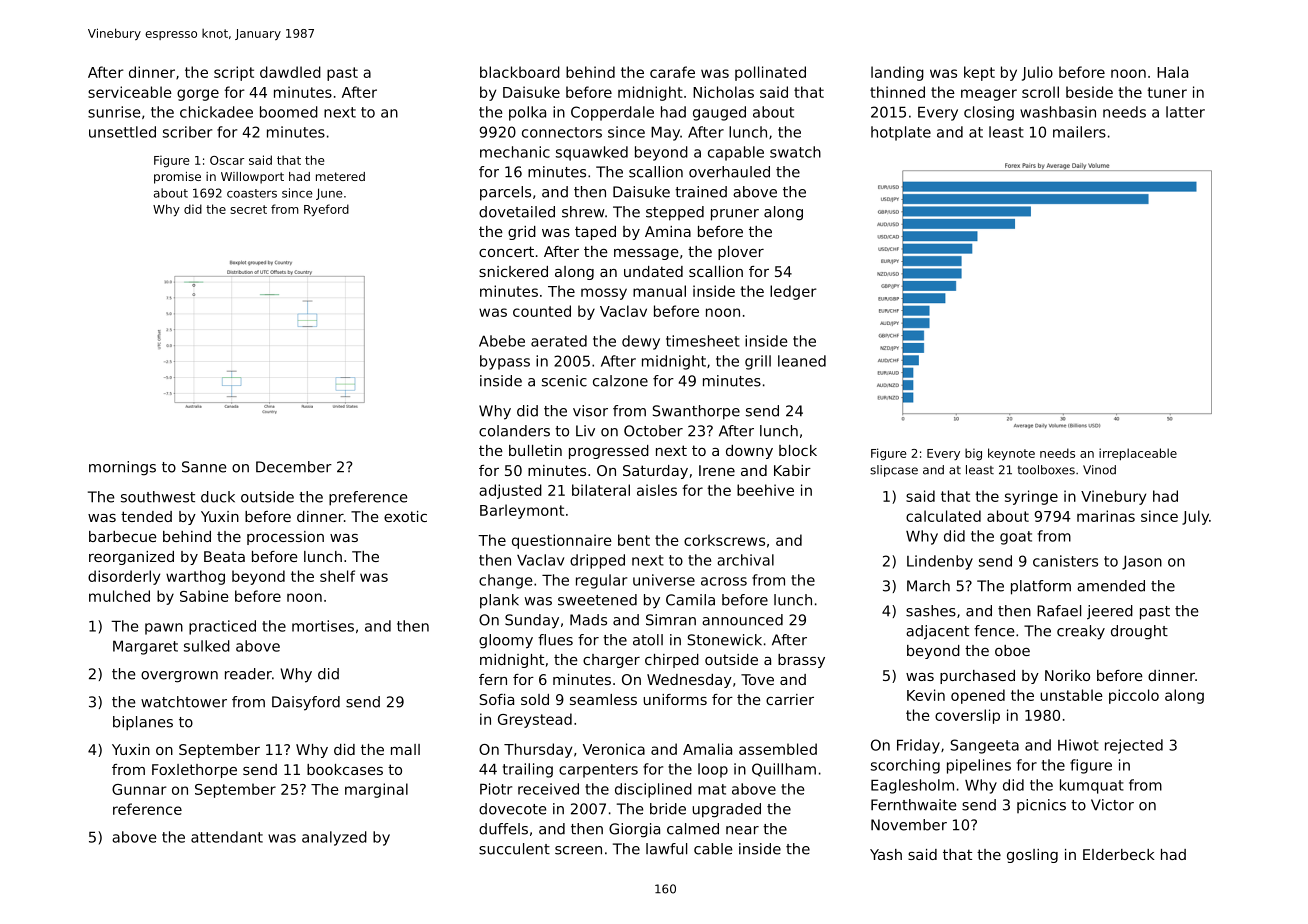 The height and width of the screenshot is (924, 1308). What do you see at coordinates (1119, 854) in the screenshot?
I see `Elderbeck` at bounding box center [1119, 854].
